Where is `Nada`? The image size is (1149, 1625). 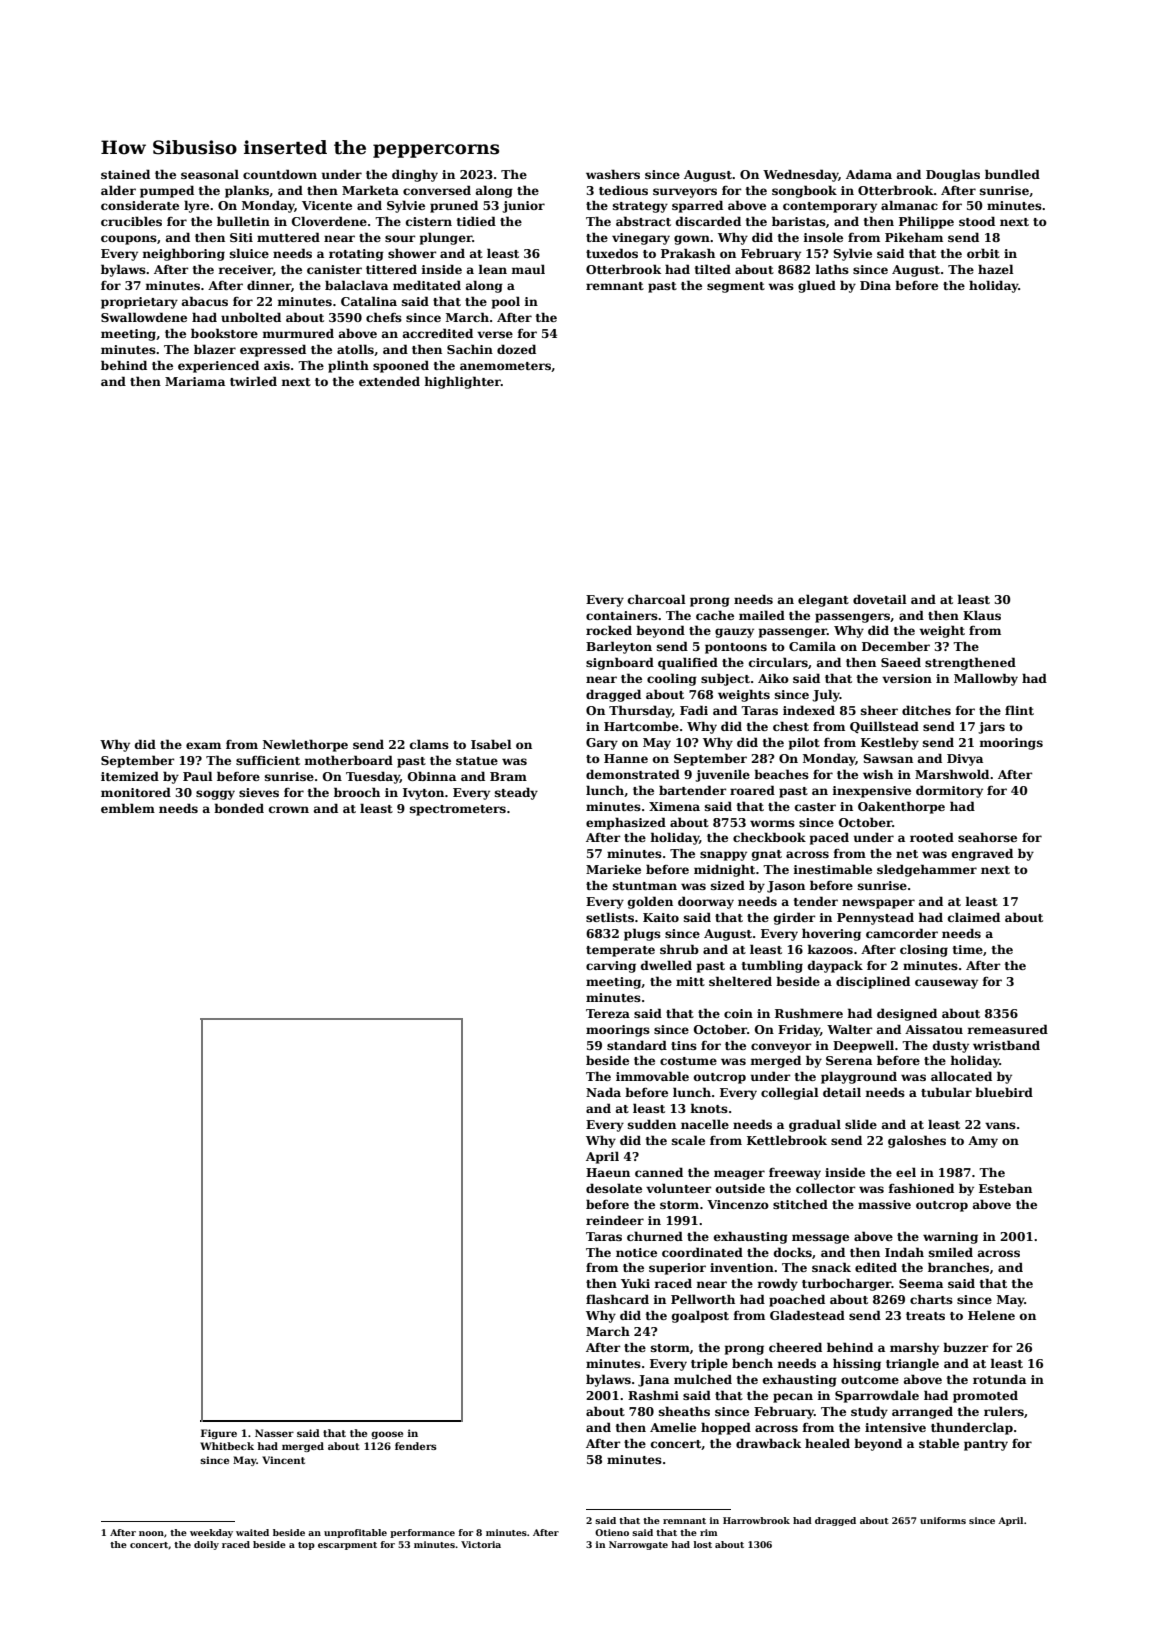
Nada is located at coordinates (603, 1092).
